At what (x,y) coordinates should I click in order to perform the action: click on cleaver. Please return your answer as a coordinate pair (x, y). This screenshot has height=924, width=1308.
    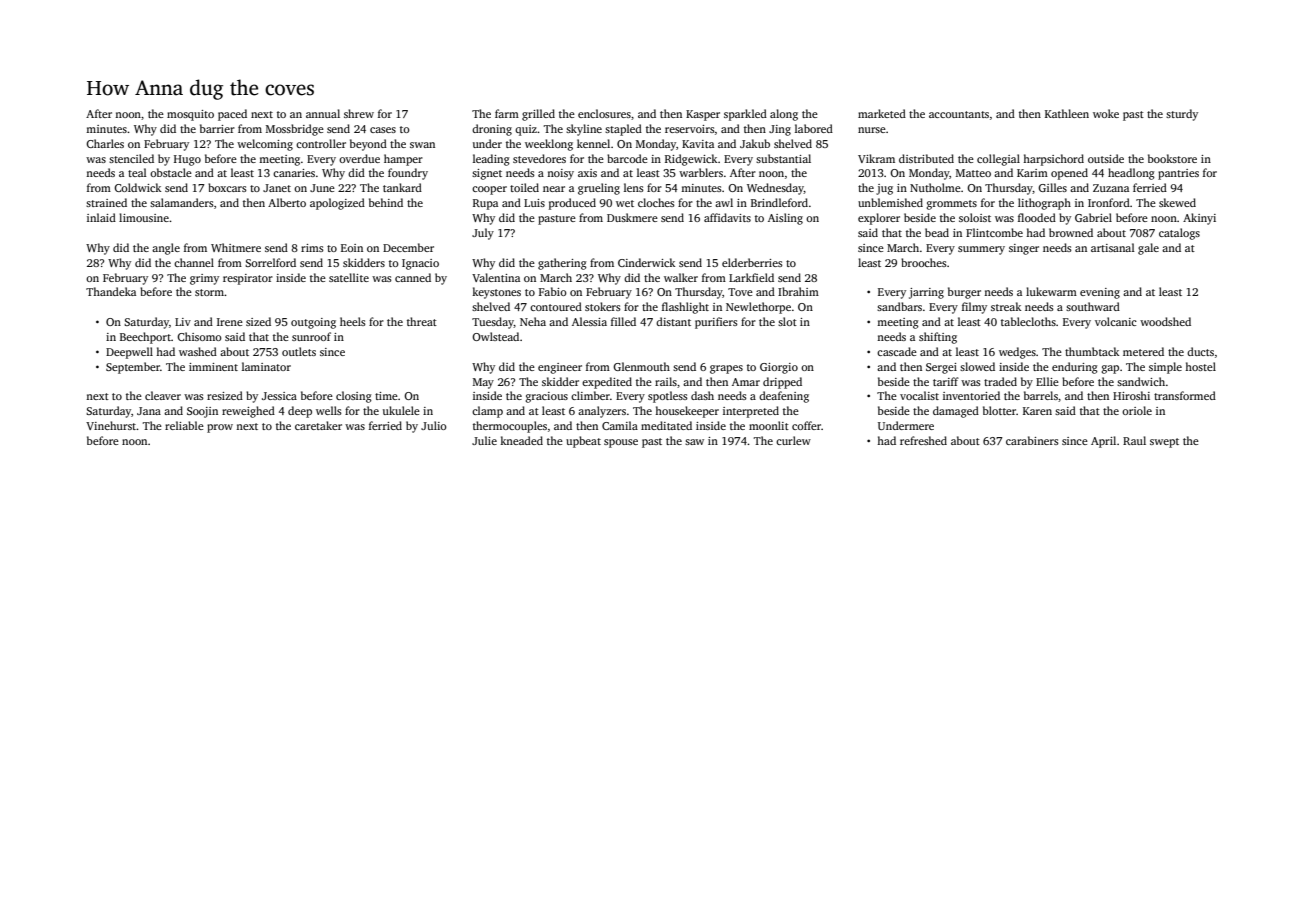
    Looking at the image, I should click on (163, 395).
